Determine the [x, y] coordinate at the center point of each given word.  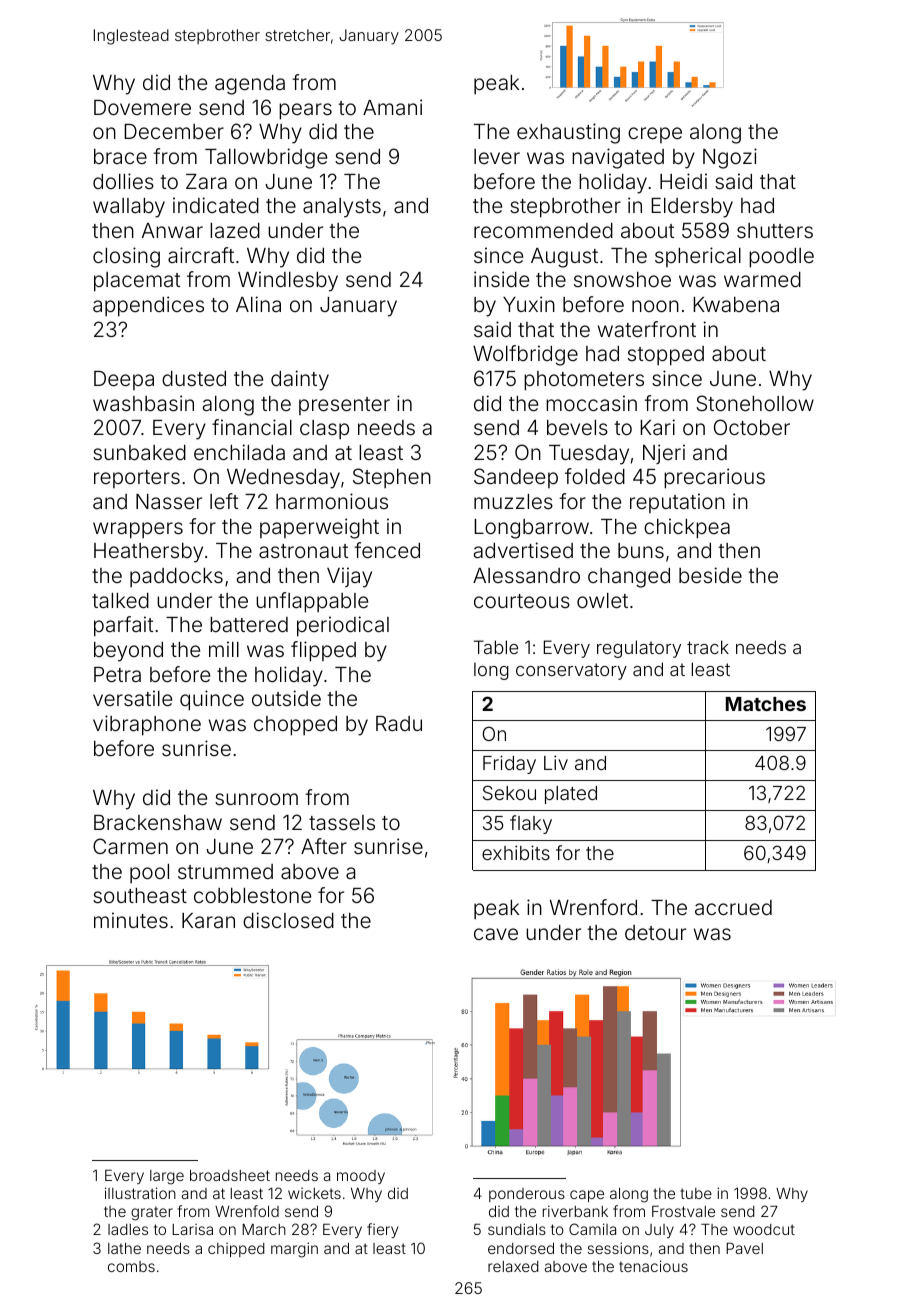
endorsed [521, 1248]
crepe [655, 135]
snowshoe [622, 279]
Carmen [130, 846]
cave [496, 934]
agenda [250, 85]
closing [126, 257]
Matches [766, 704]
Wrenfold [247, 1211]
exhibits [516, 852]
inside [501, 279]
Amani [392, 107]
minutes [131, 920]
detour [655, 932]
